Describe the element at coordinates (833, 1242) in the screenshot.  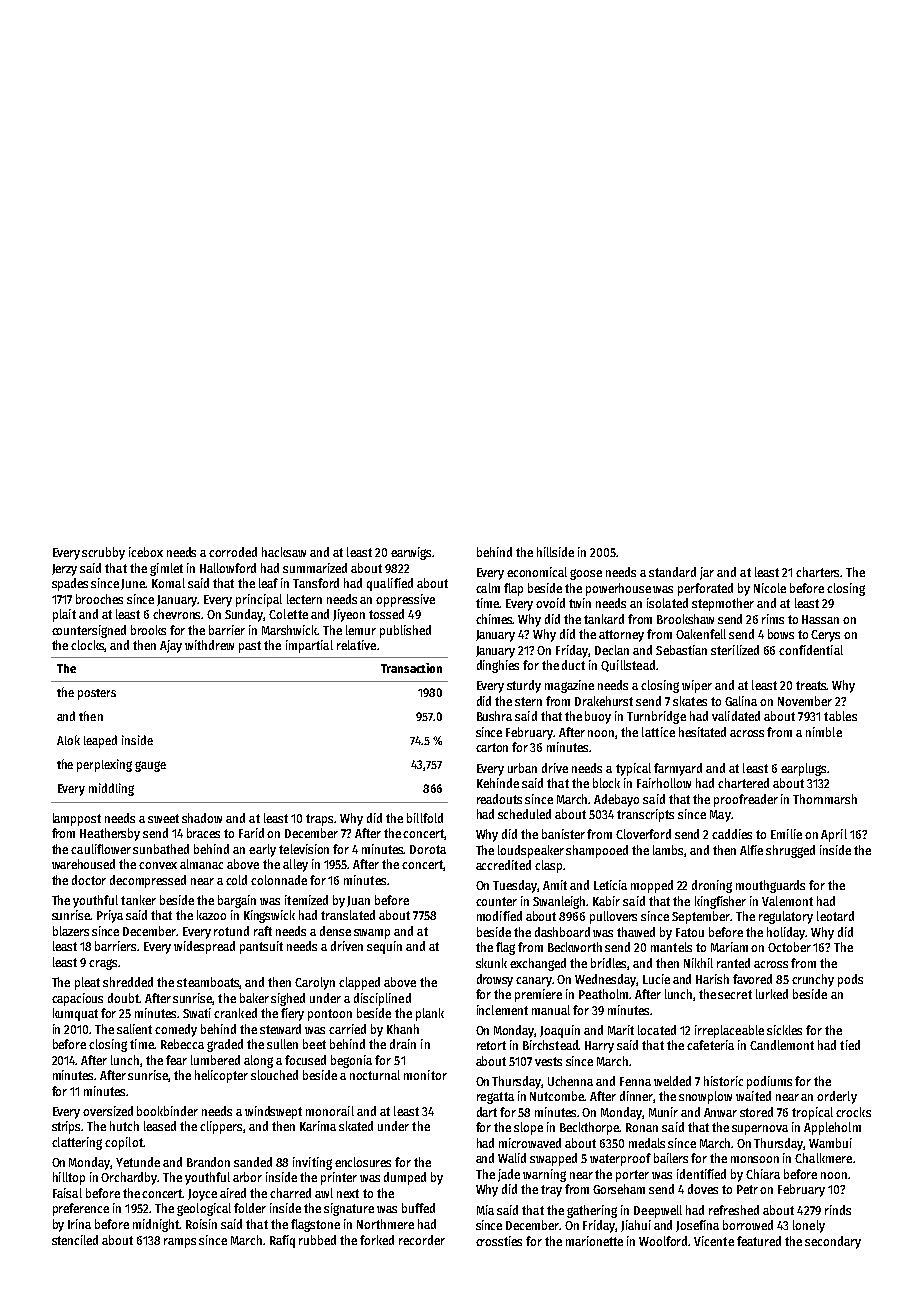
I see `secondary` at that location.
